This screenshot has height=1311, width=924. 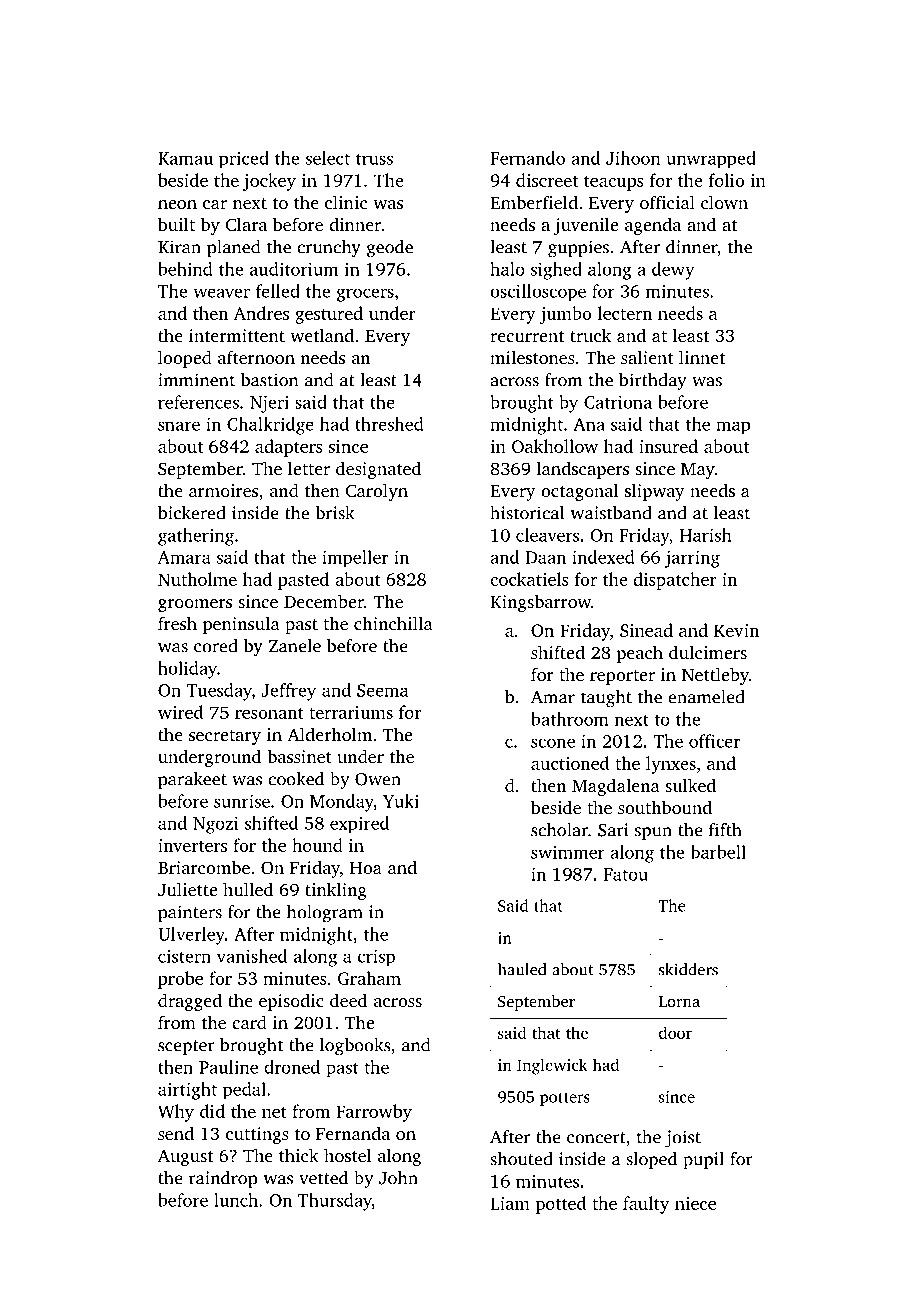 What do you see at coordinates (374, 159) in the screenshot?
I see `truss` at bounding box center [374, 159].
